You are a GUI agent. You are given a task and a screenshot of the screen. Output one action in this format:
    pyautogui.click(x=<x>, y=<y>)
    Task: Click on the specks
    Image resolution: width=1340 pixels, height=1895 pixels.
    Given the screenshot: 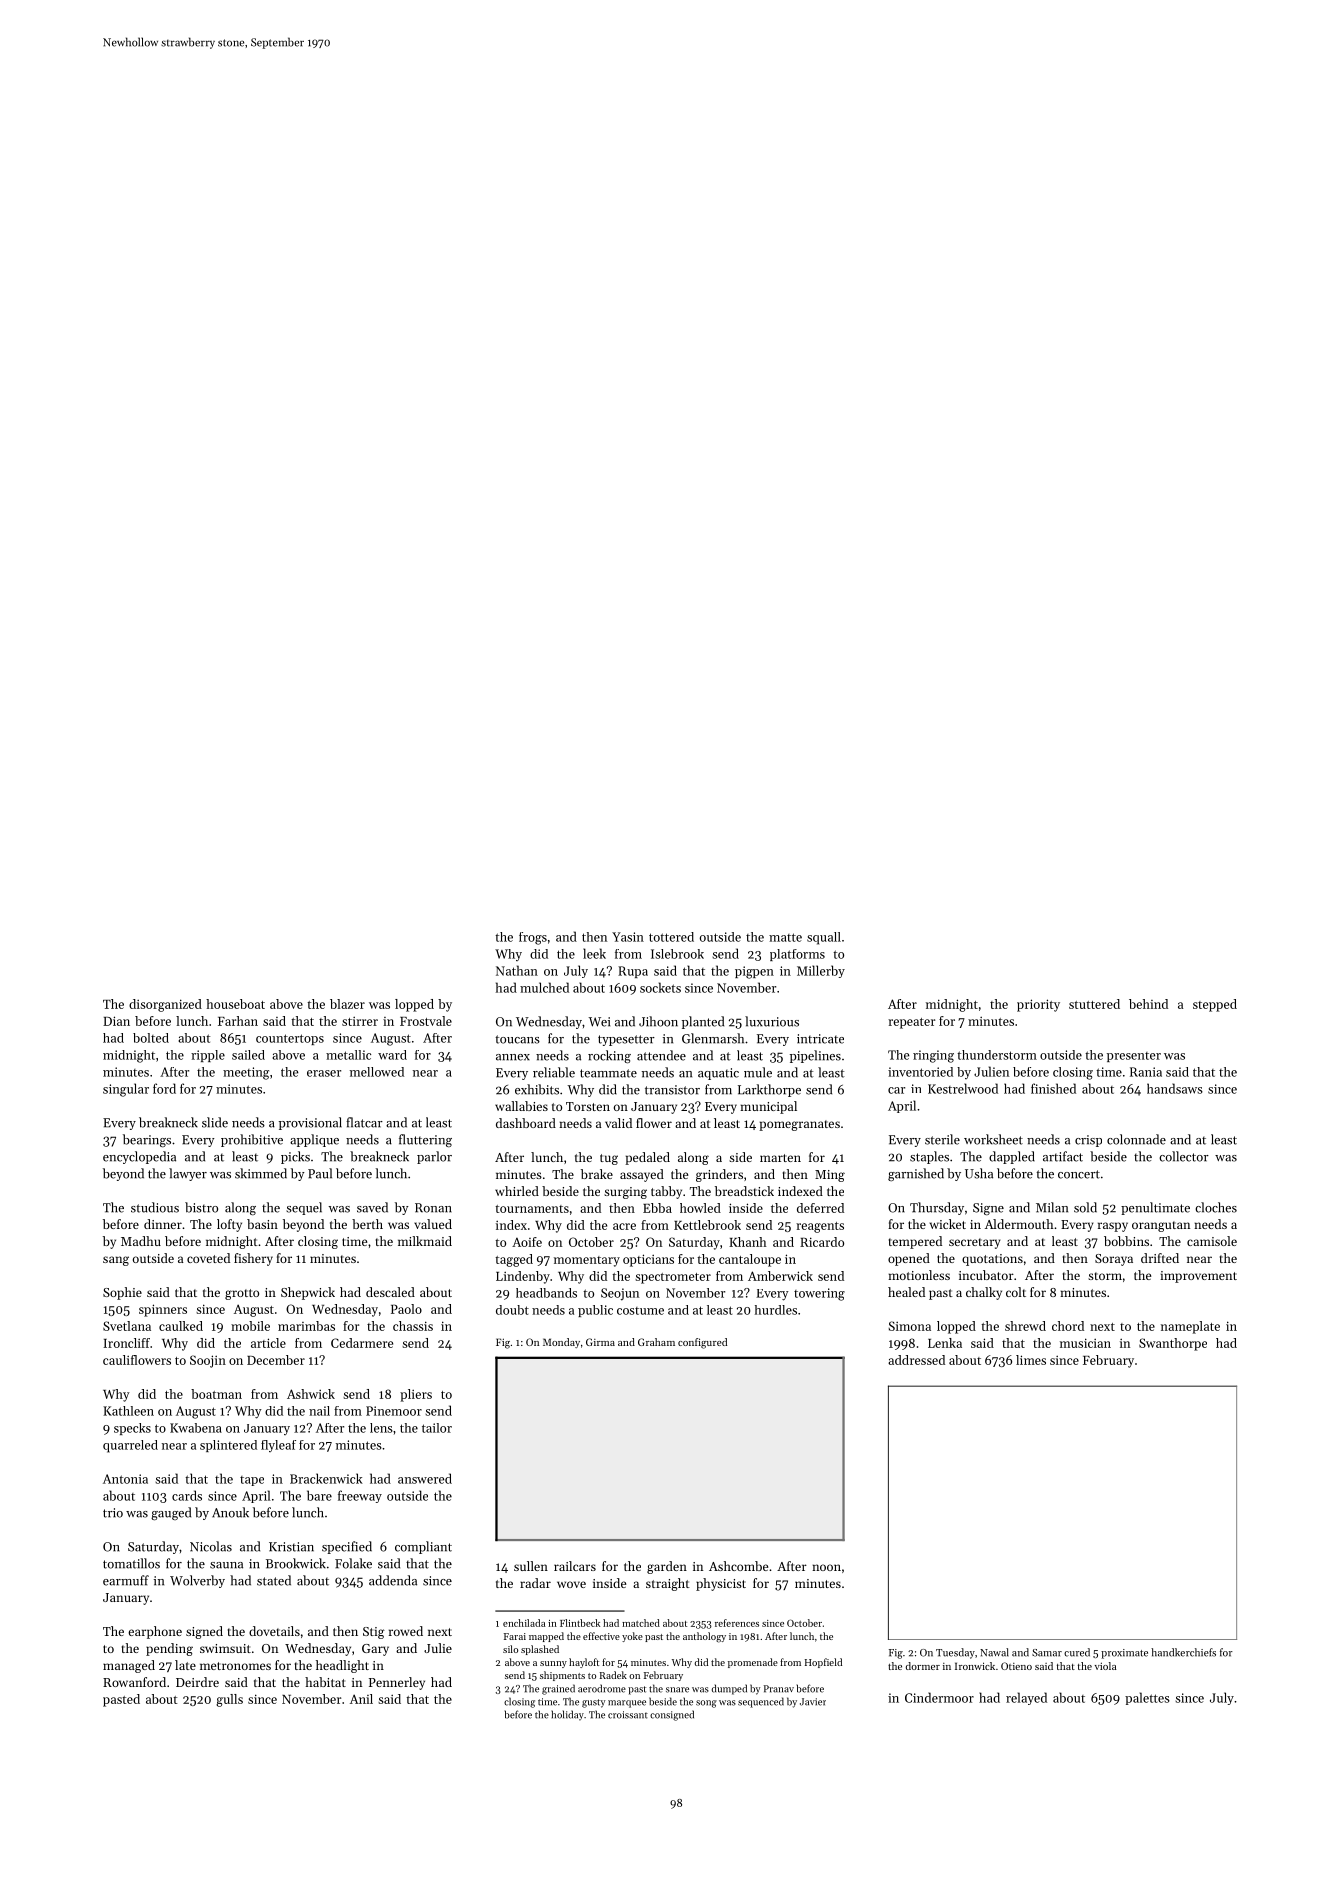 What is the action you would take?
    pyautogui.click(x=132, y=1429)
